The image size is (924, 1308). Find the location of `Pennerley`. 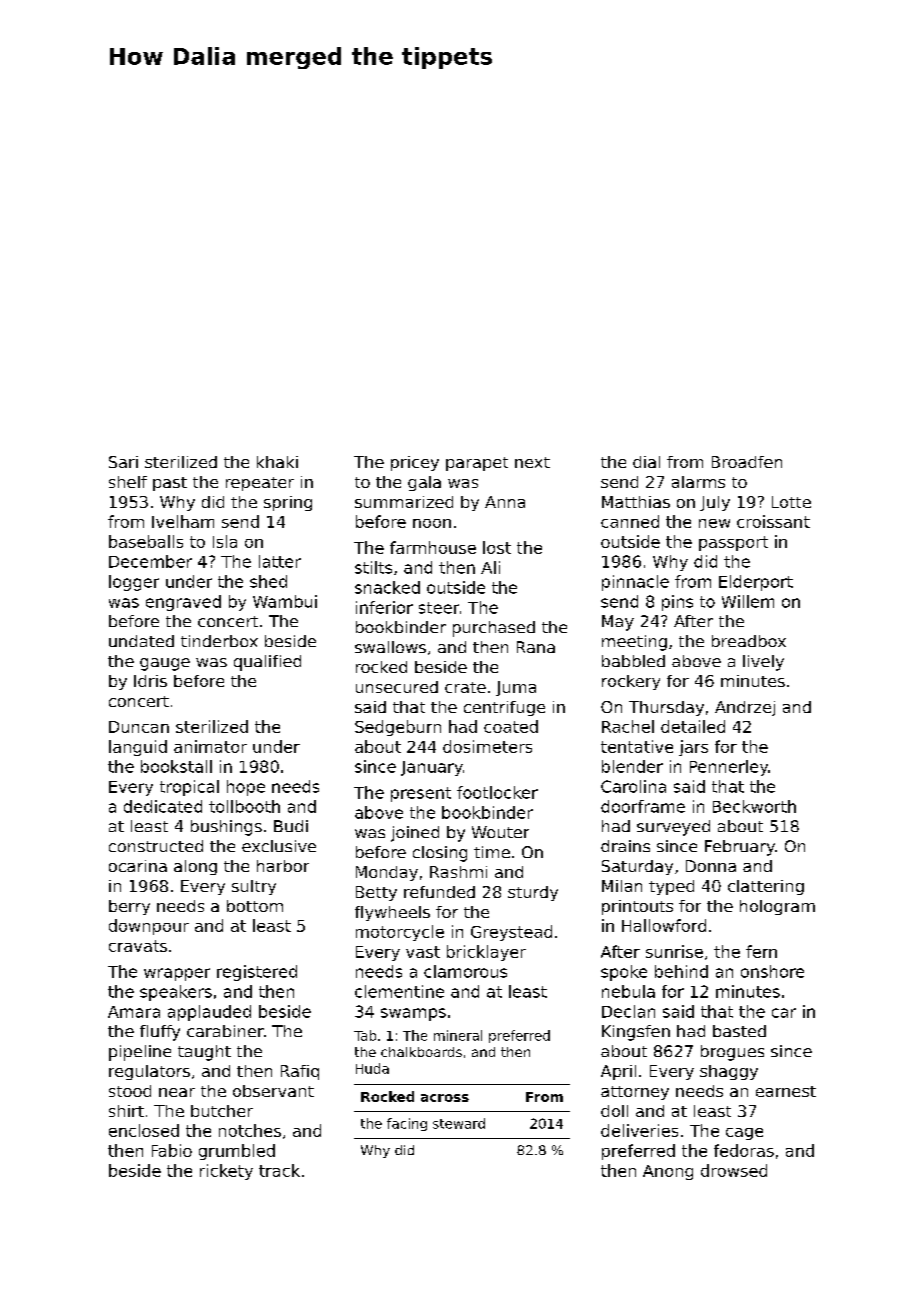

Pennerley is located at coordinates (729, 768).
